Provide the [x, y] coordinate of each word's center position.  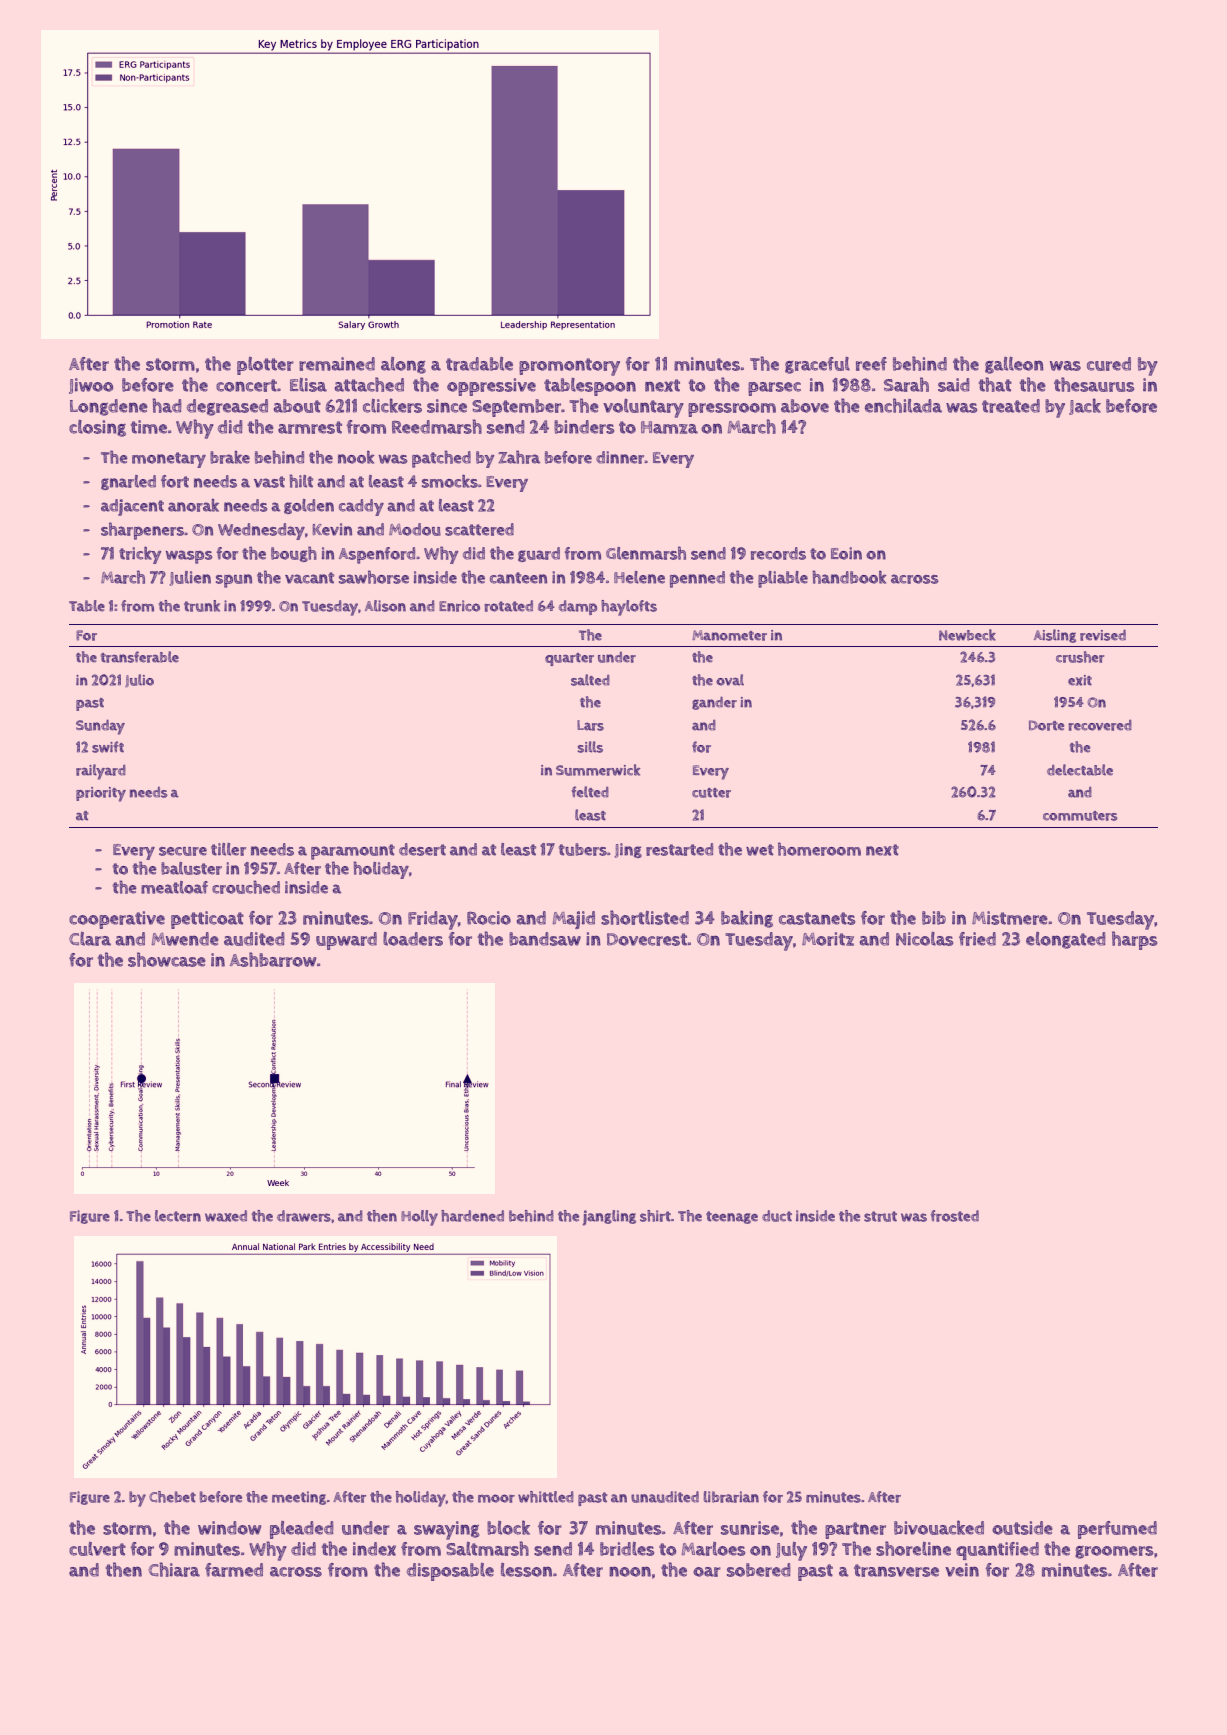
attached [369, 384]
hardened [472, 1216]
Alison [385, 606]
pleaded [301, 1530]
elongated [1065, 940]
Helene [639, 577]
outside [1022, 1528]
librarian [731, 1497]
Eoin [846, 553]
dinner [620, 457]
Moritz [828, 939]
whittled [545, 1497]
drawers [304, 1216]
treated [1011, 406]
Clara [90, 939]
